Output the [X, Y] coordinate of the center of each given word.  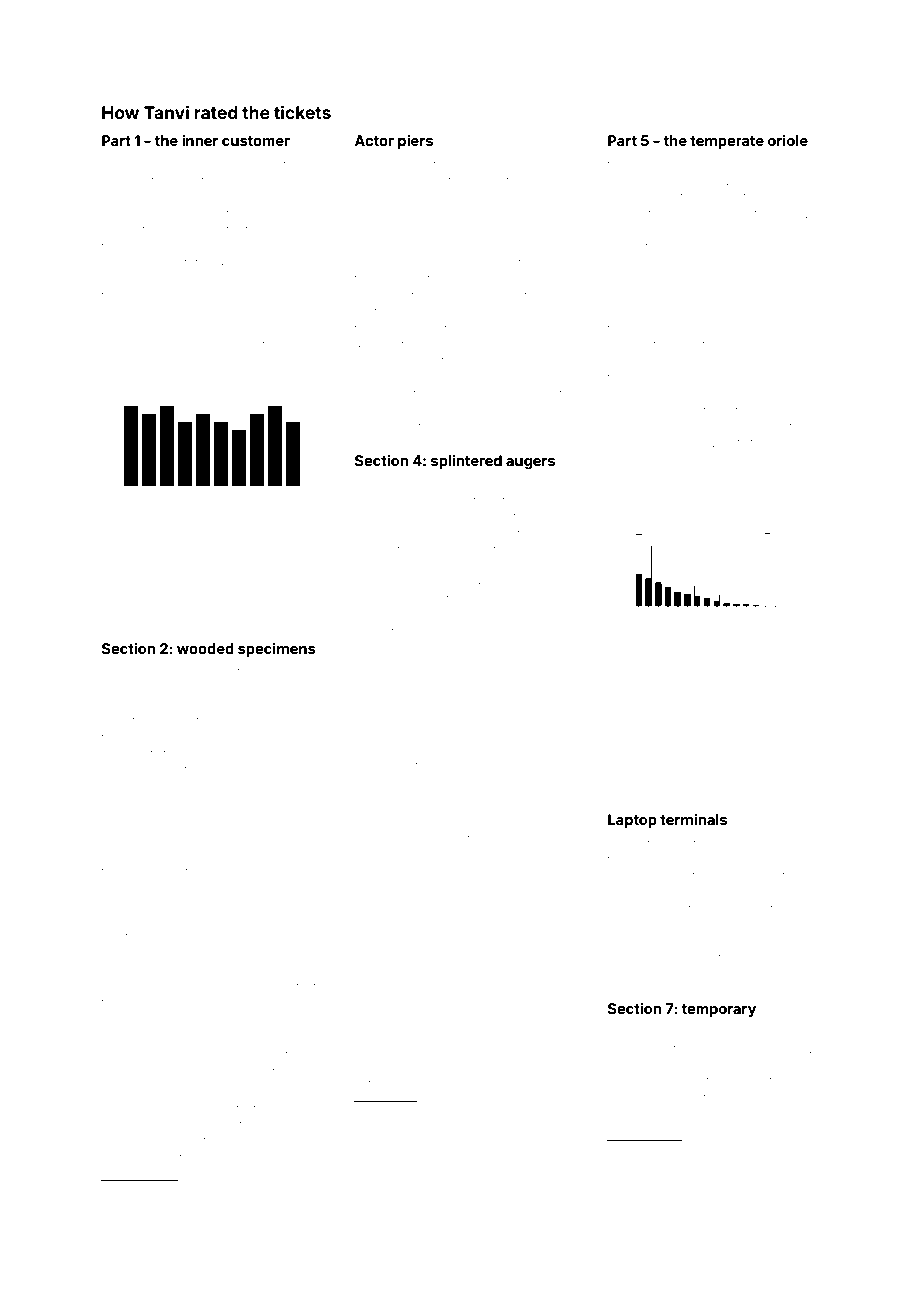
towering [498, 167]
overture [522, 296]
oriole [788, 140]
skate [301, 787]
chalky [119, 313]
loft [780, 875]
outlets [741, 442]
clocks [237, 570]
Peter [454, 1022]
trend [177, 1191]
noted [806, 844]
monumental [491, 516]
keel [271, 920]
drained [228, 164]
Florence [686, 213]
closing [121, 821]
